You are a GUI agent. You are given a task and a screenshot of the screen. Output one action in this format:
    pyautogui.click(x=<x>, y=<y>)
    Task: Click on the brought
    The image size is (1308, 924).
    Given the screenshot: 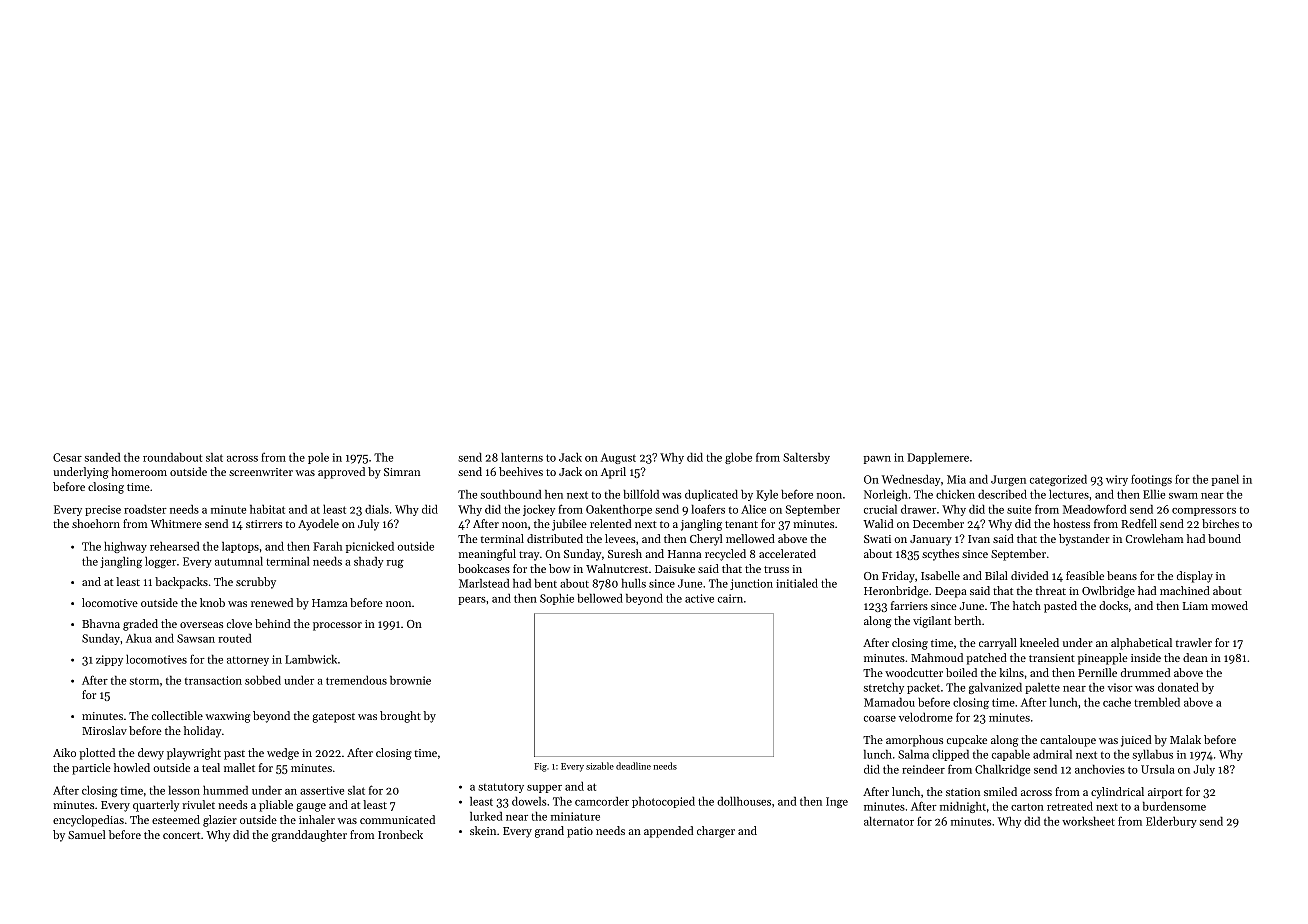 What is the action you would take?
    pyautogui.click(x=400, y=717)
